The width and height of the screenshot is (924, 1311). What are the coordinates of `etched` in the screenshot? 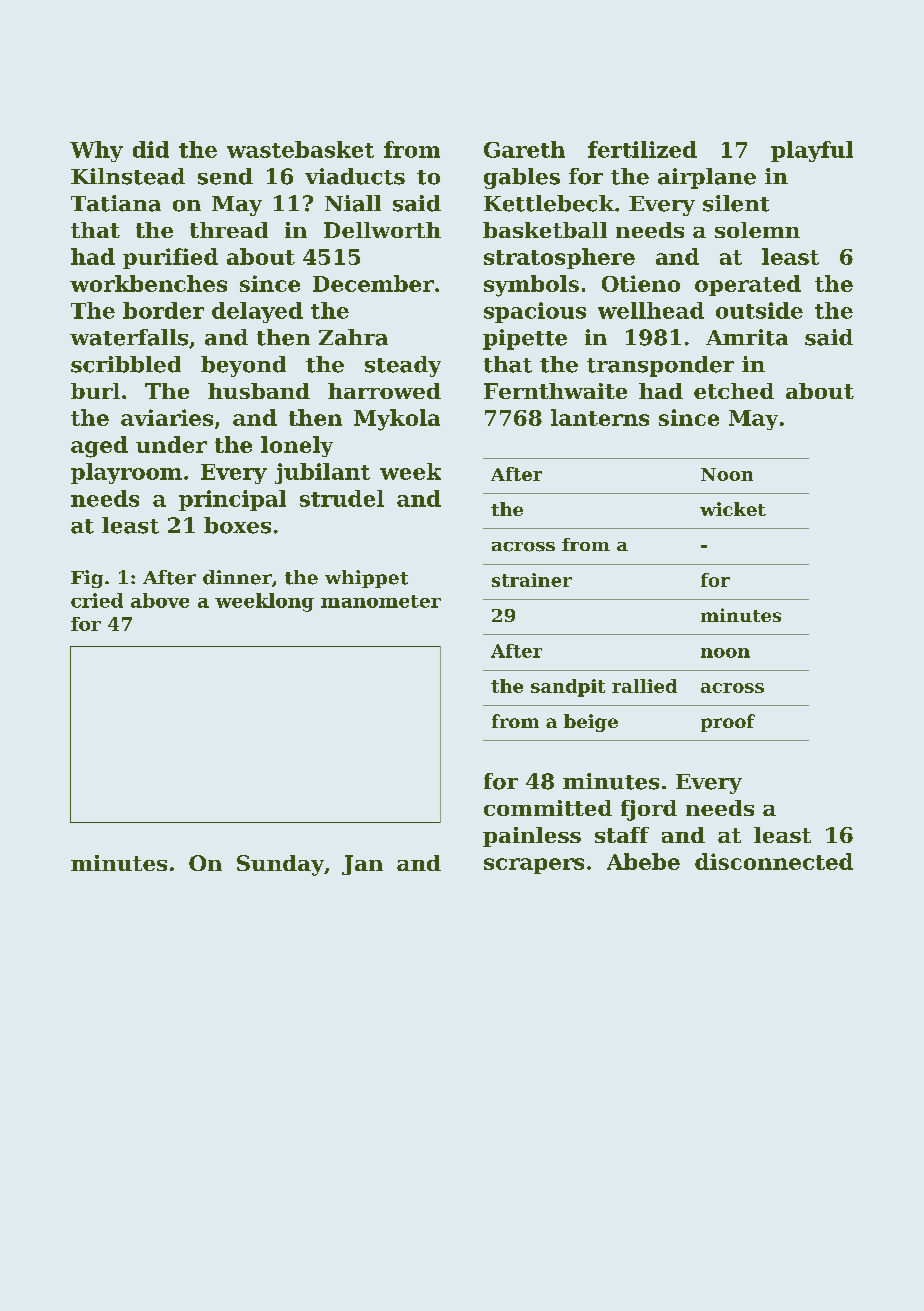 It's located at (734, 391).
